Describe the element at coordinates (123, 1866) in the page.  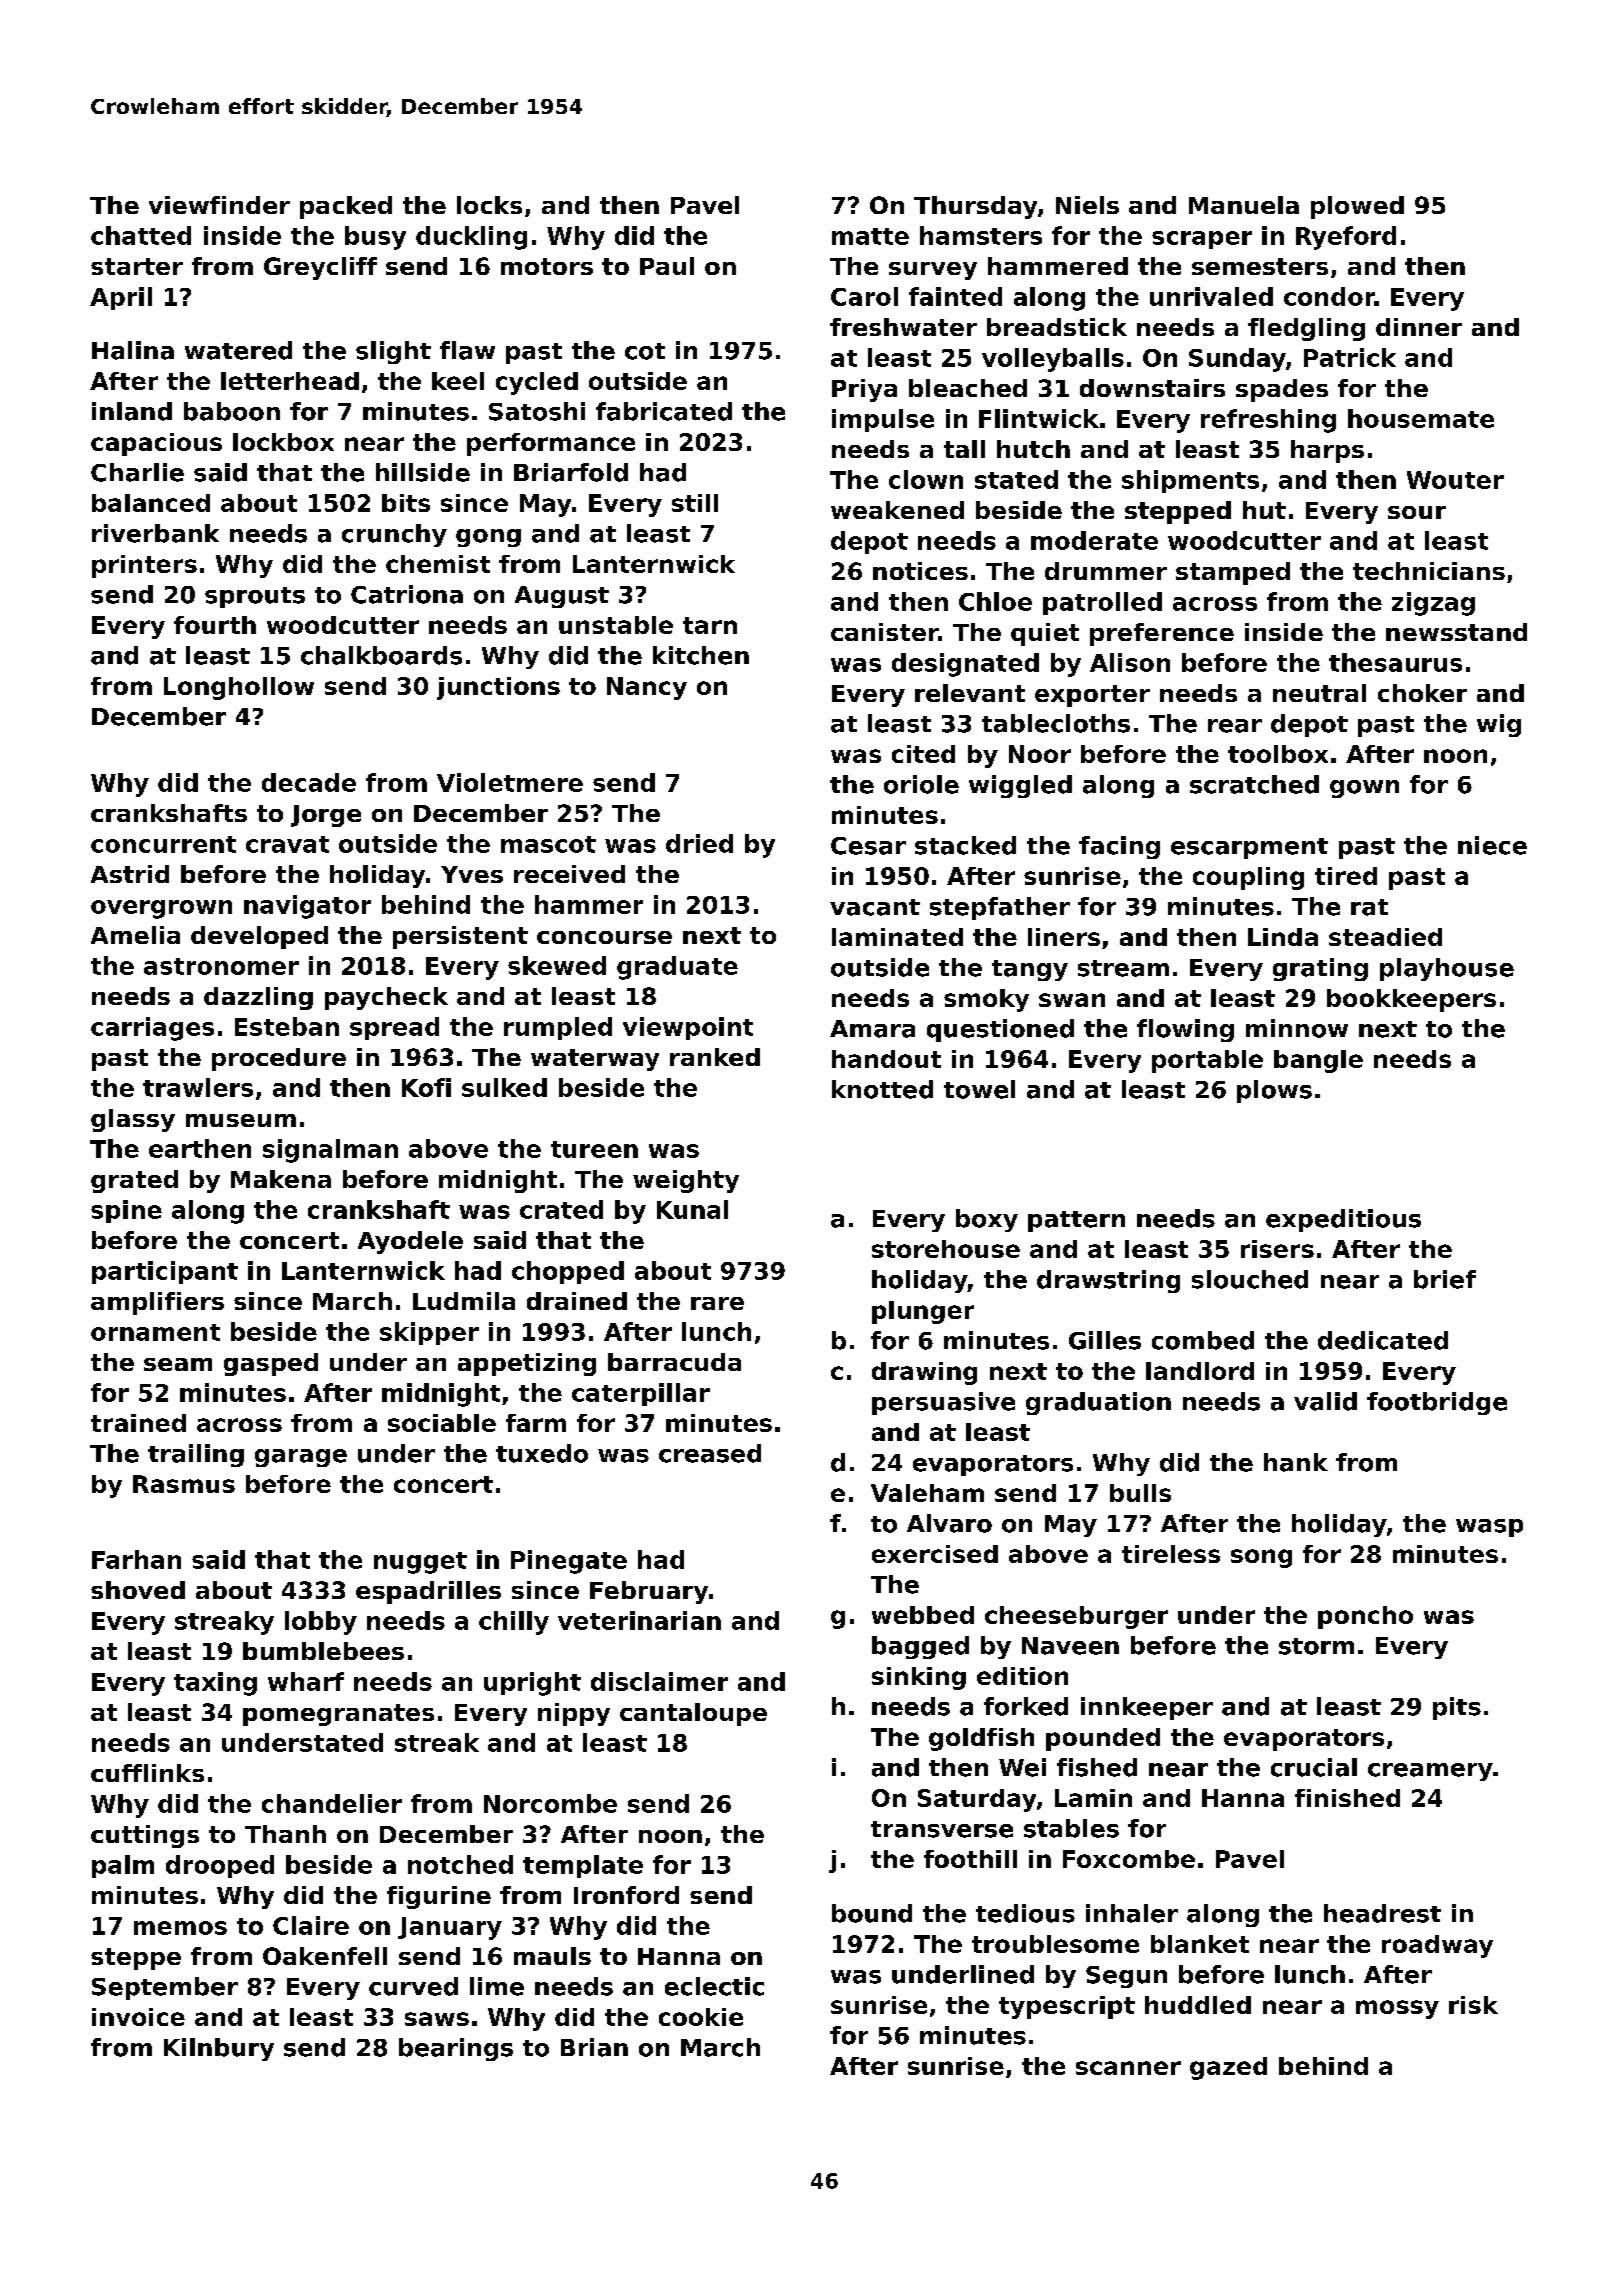
I see `palm` at that location.
